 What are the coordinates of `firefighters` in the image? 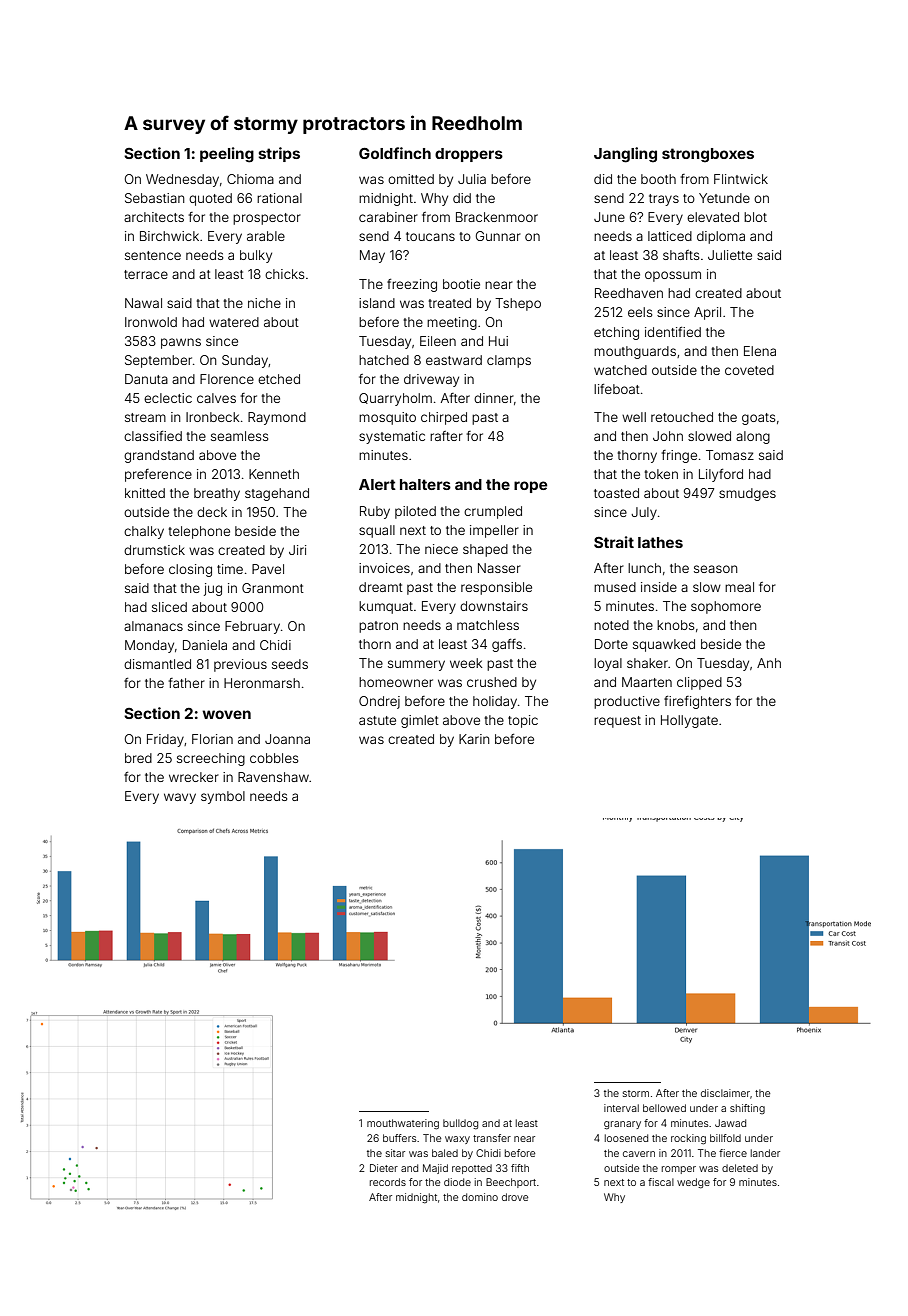 It's located at (697, 702).
